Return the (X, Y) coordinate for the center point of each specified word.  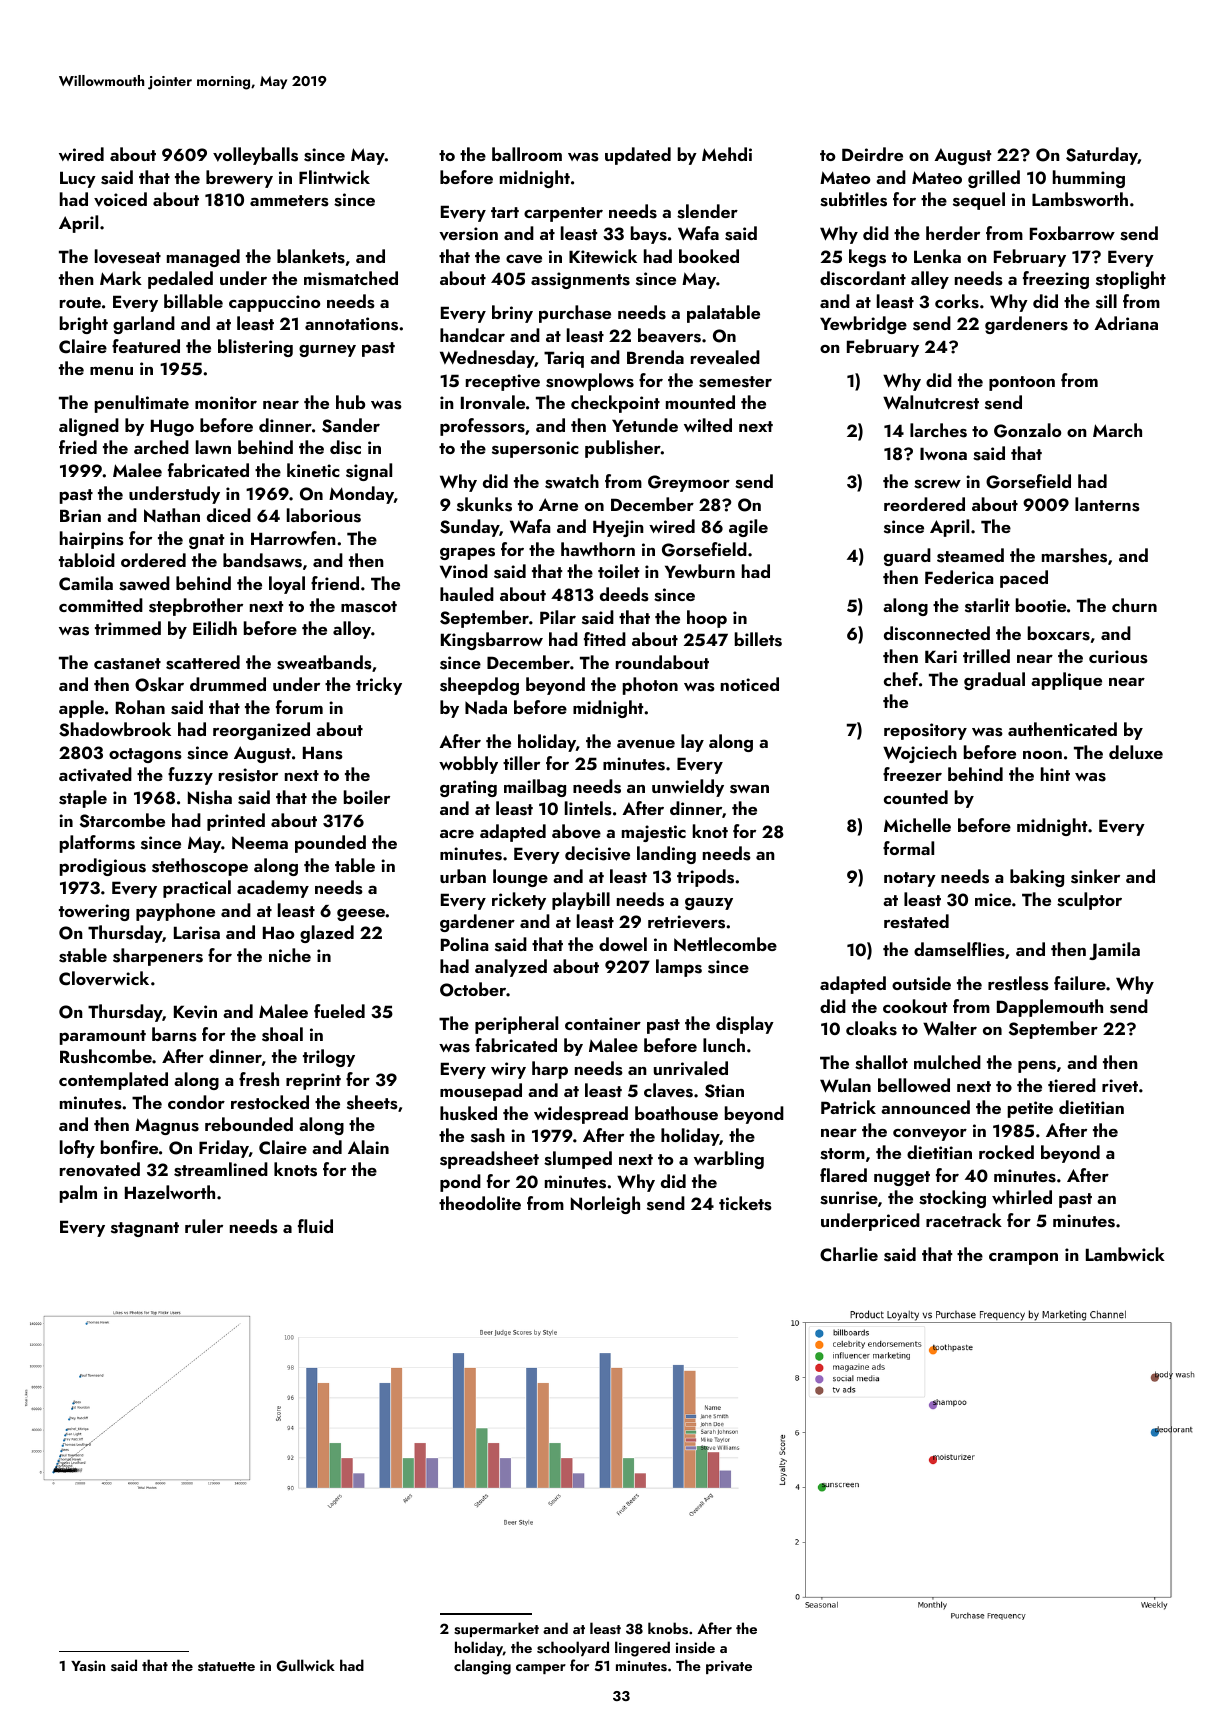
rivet (1120, 1086)
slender (707, 211)
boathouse (676, 1113)
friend (335, 583)
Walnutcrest (931, 402)
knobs (668, 1628)
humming (1089, 179)
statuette (226, 1667)
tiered (1072, 1085)
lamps (679, 968)
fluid (315, 1226)
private (729, 1667)
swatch (572, 481)
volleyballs (255, 156)
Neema (260, 842)
